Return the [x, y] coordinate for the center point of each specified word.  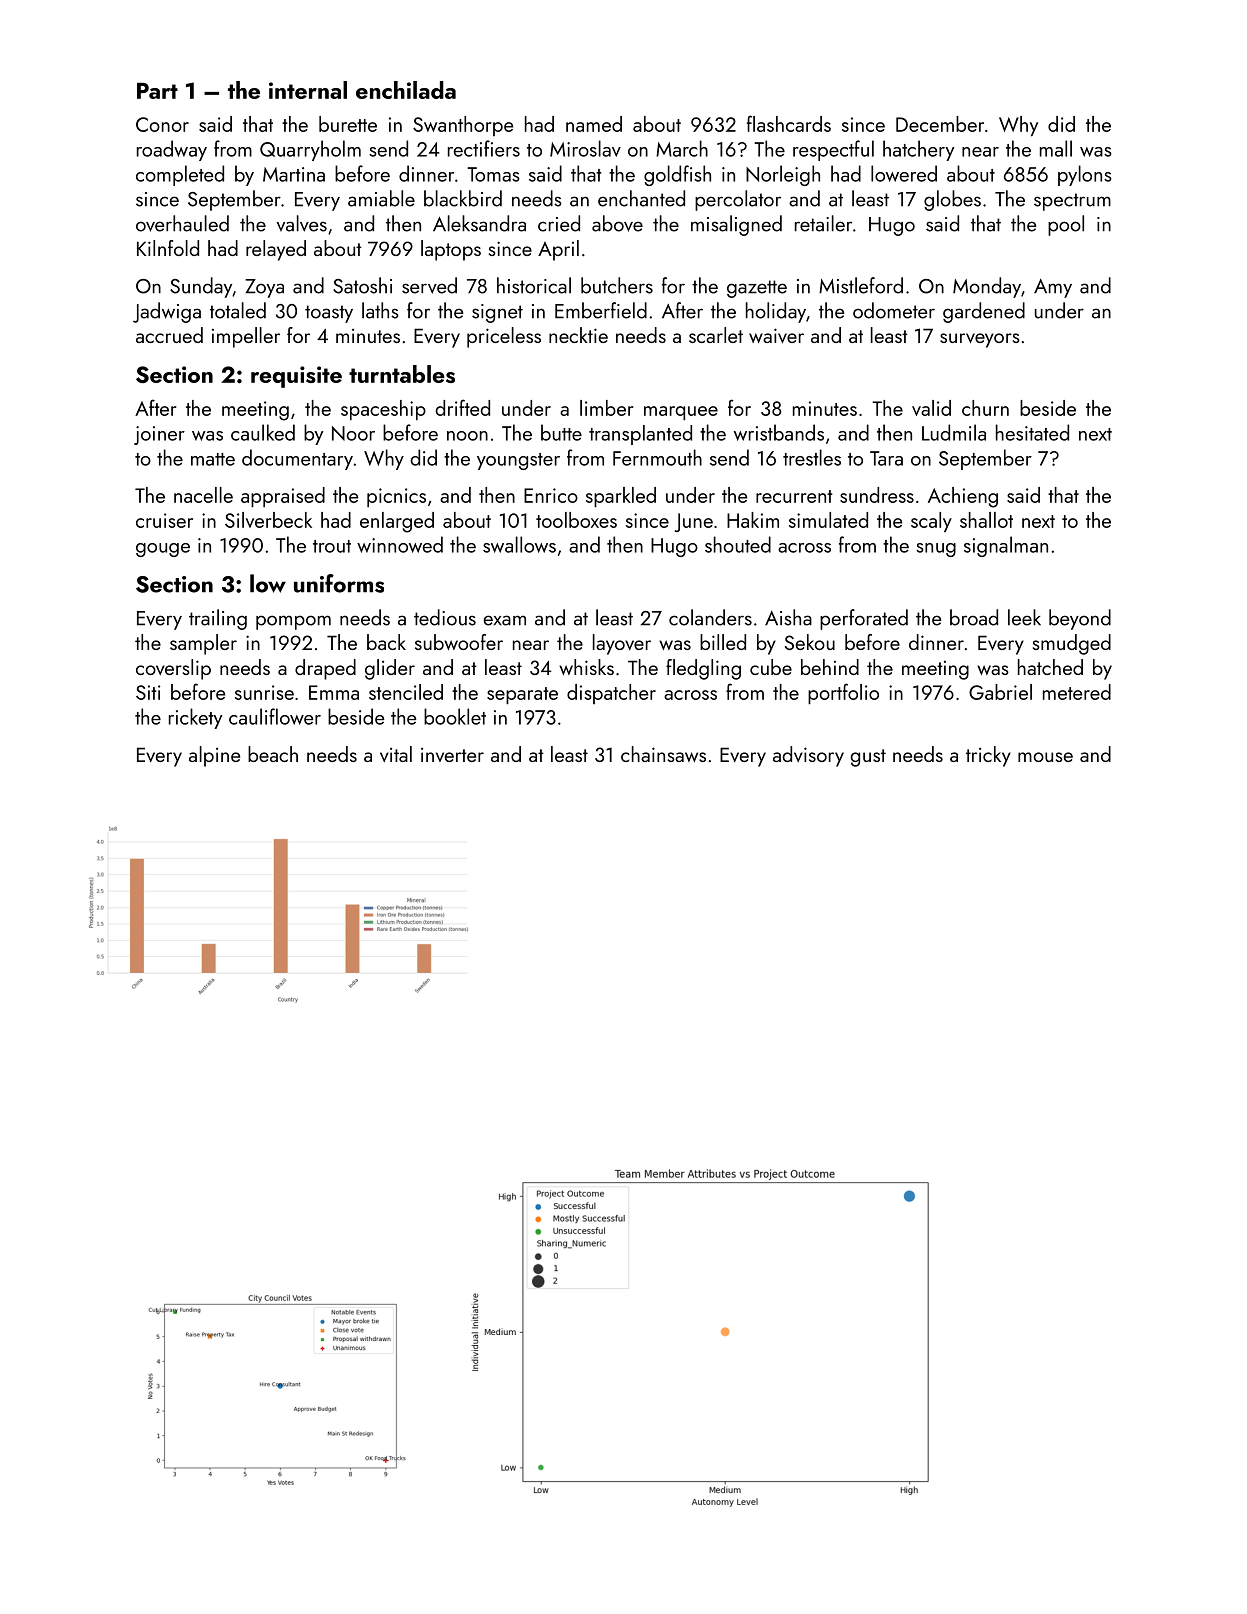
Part [157, 90]
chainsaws [663, 754]
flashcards [789, 123]
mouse [1045, 757]
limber [607, 408]
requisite [296, 377]
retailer [823, 223]
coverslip [173, 669]
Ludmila [954, 432]
